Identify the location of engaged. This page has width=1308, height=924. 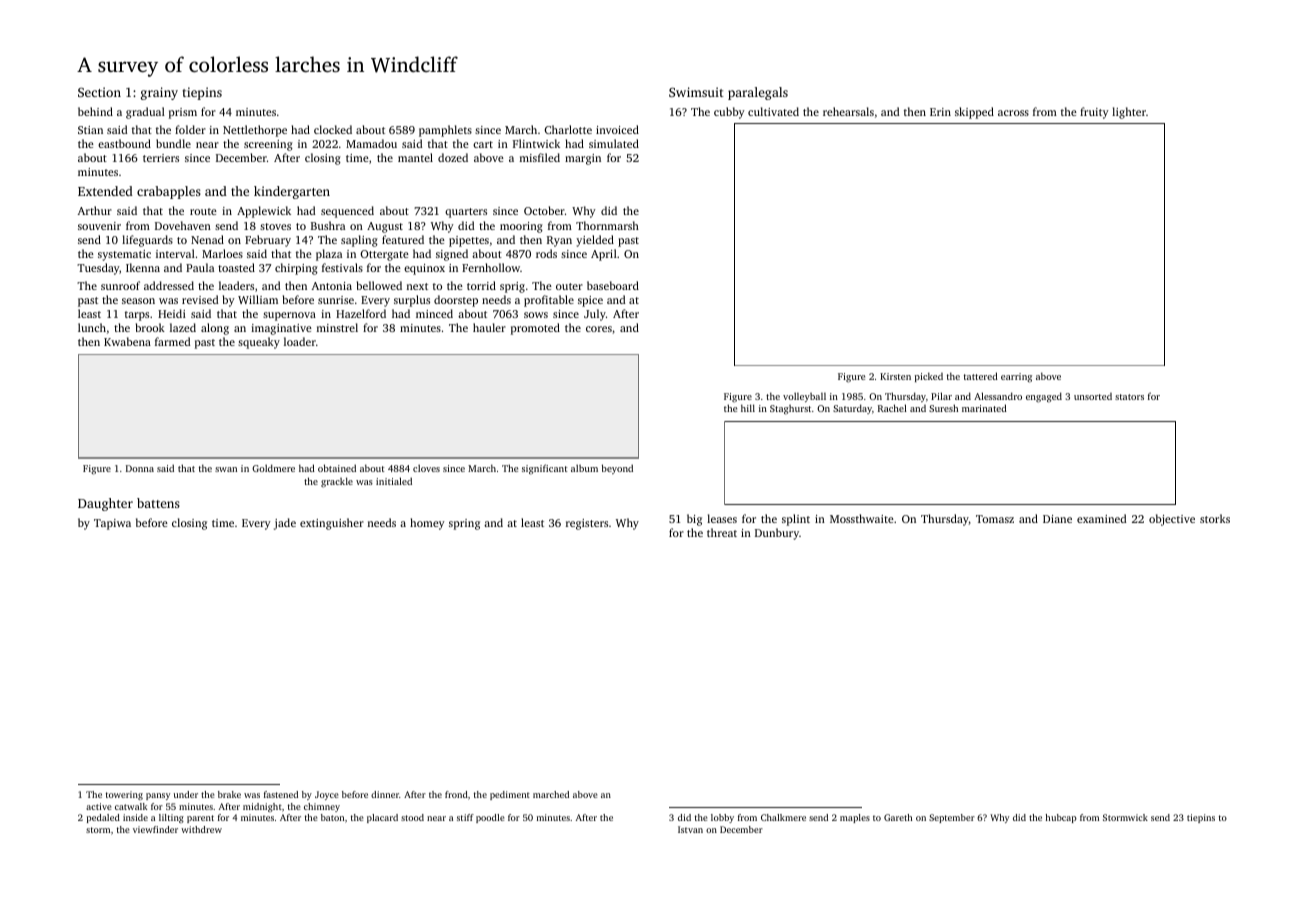
(1044, 397).
